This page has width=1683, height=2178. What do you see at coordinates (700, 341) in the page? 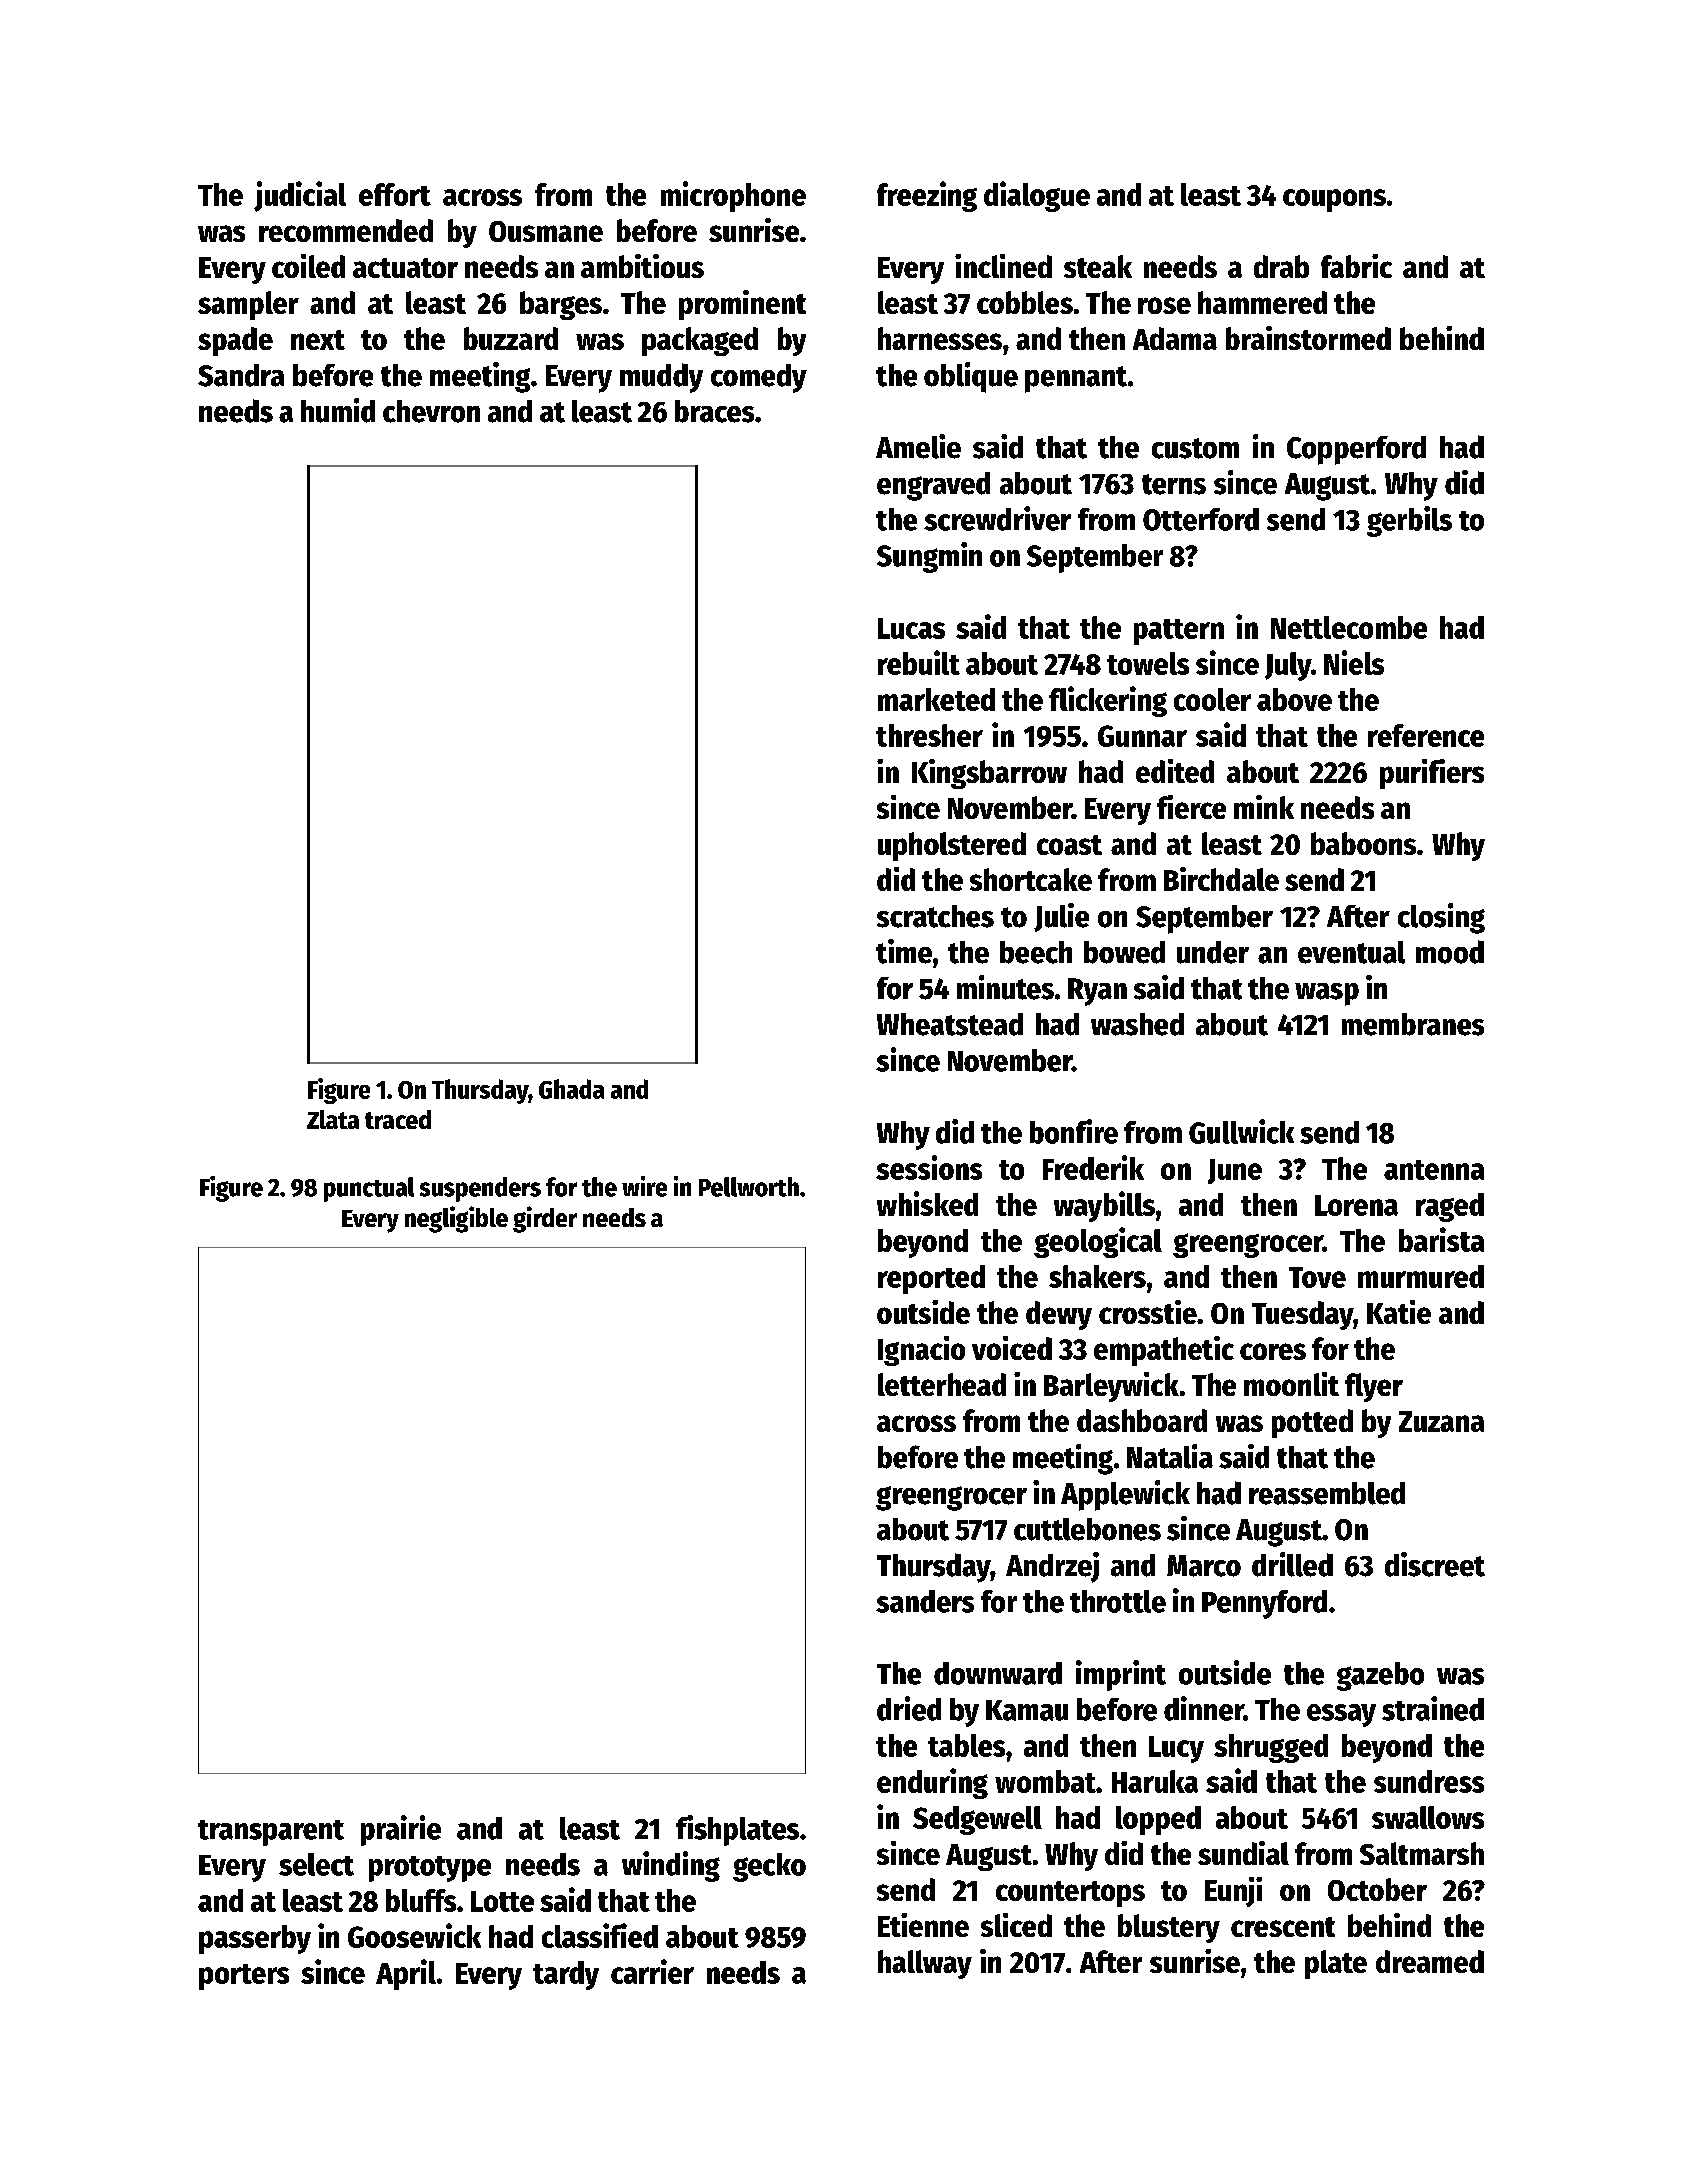
I see `packaged` at bounding box center [700, 341].
